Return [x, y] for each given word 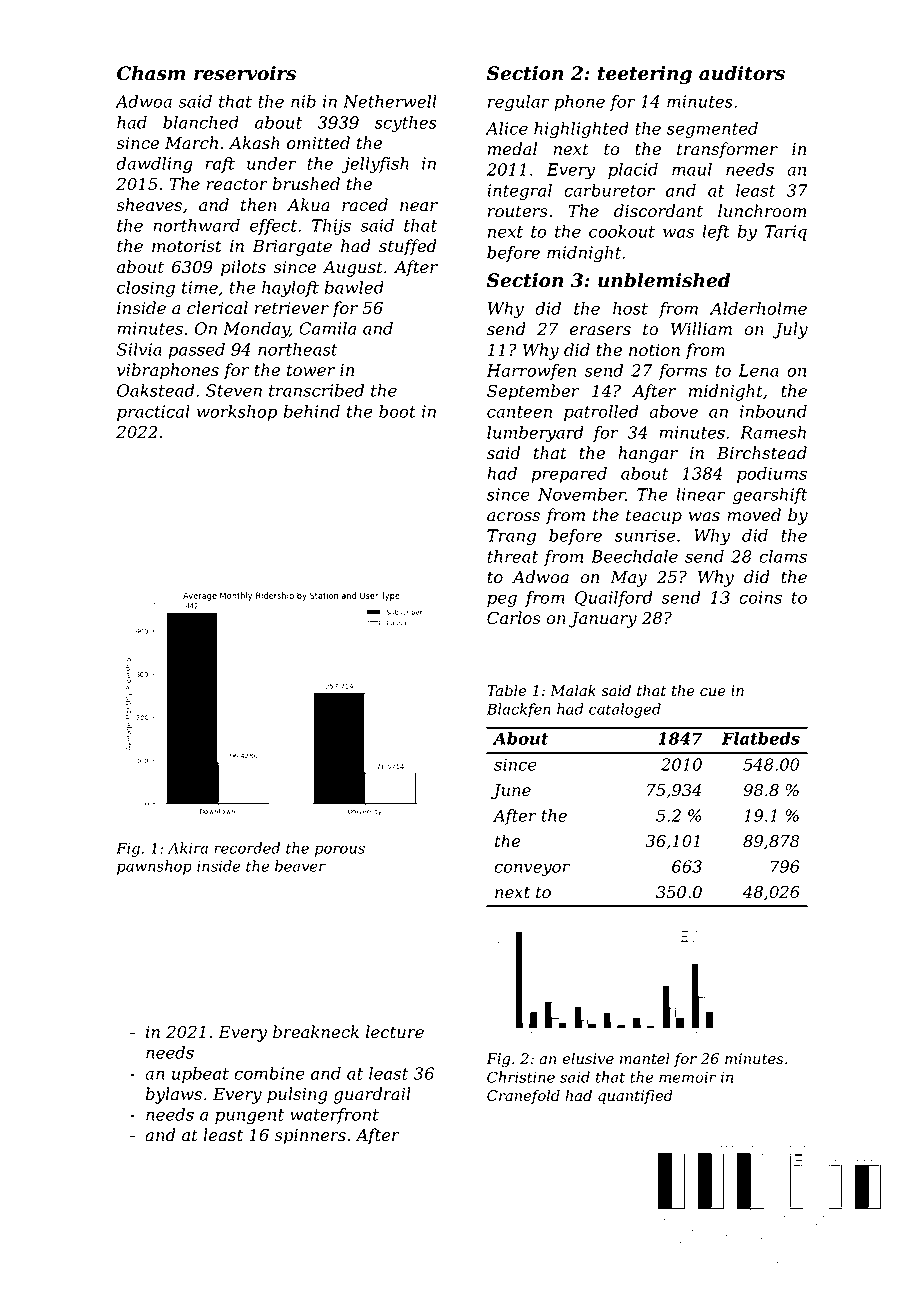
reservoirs [245, 73]
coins [760, 597]
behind [312, 411]
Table [506, 690]
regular [519, 103]
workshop [237, 413]
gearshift [770, 496]
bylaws [174, 1095]
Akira [188, 848]
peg [502, 601]
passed [196, 351]
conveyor [532, 869]
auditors [742, 73]
